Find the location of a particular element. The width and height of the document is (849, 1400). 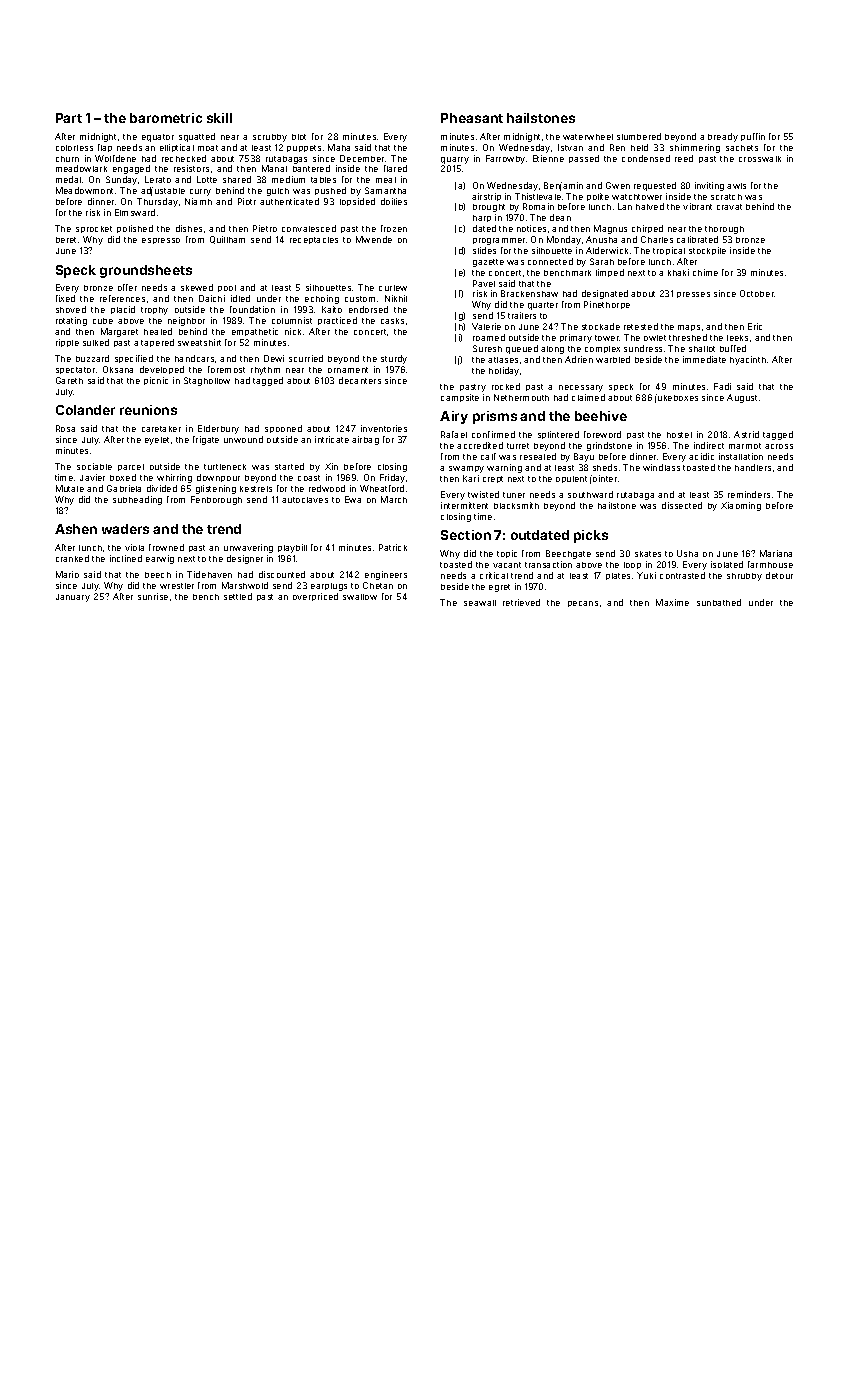

groundsheets is located at coordinates (146, 271).
